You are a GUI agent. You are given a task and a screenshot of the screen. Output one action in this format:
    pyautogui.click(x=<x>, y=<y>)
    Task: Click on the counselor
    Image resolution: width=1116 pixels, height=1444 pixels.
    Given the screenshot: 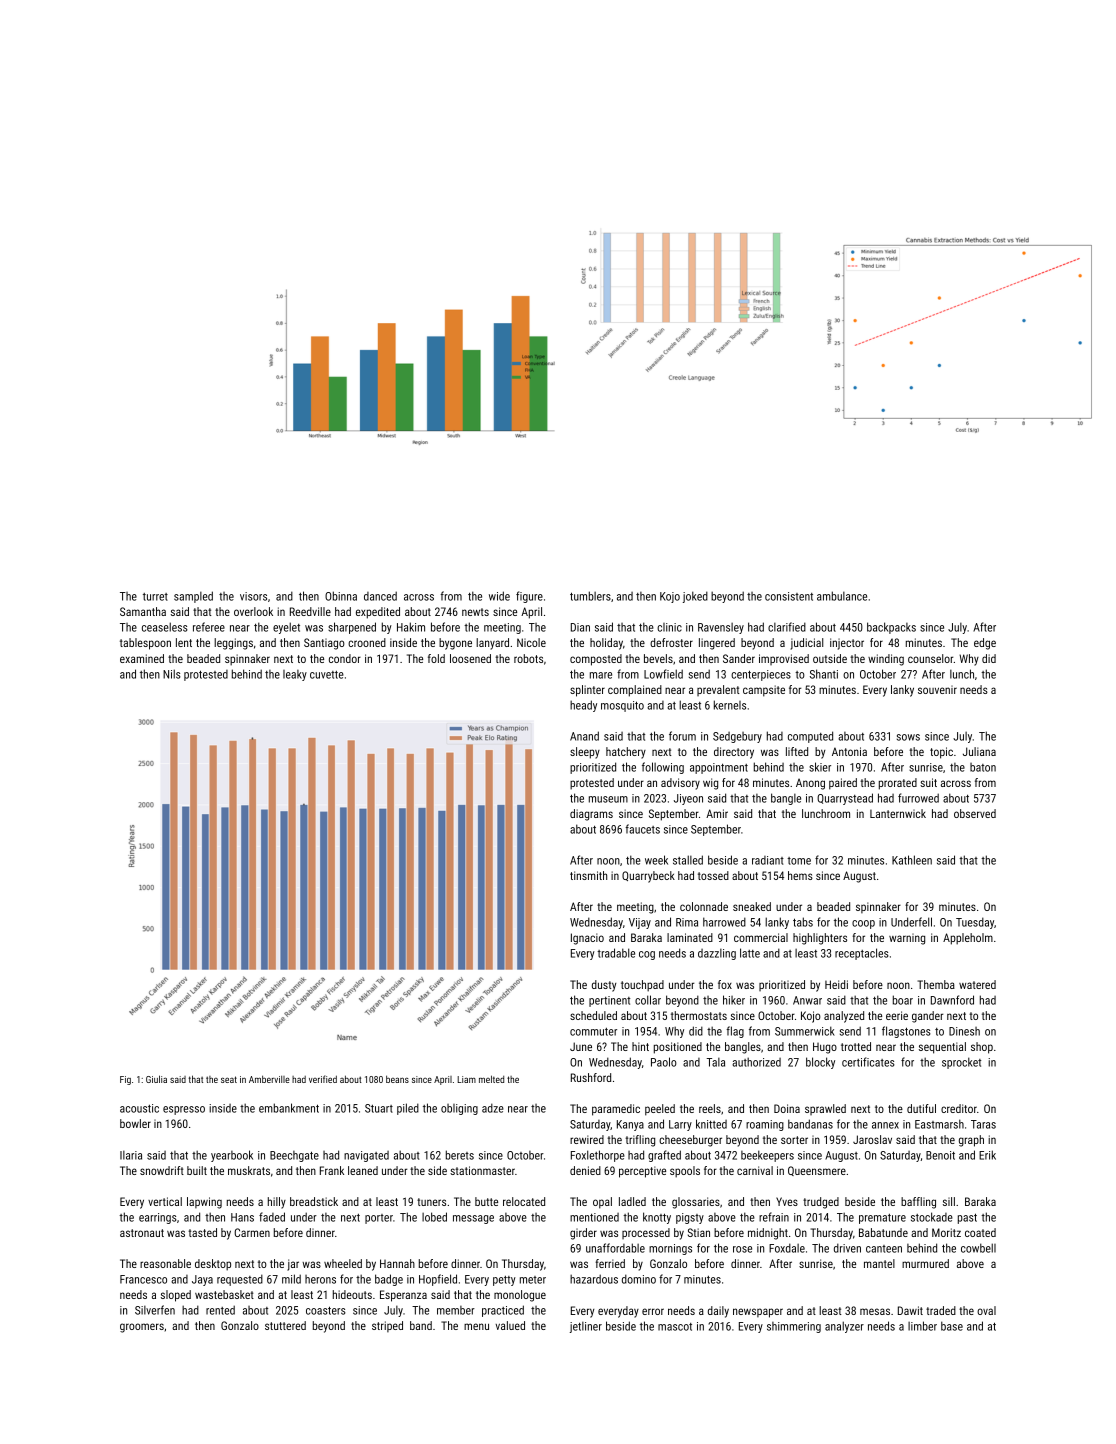 What is the action you would take?
    pyautogui.click(x=930, y=658)
